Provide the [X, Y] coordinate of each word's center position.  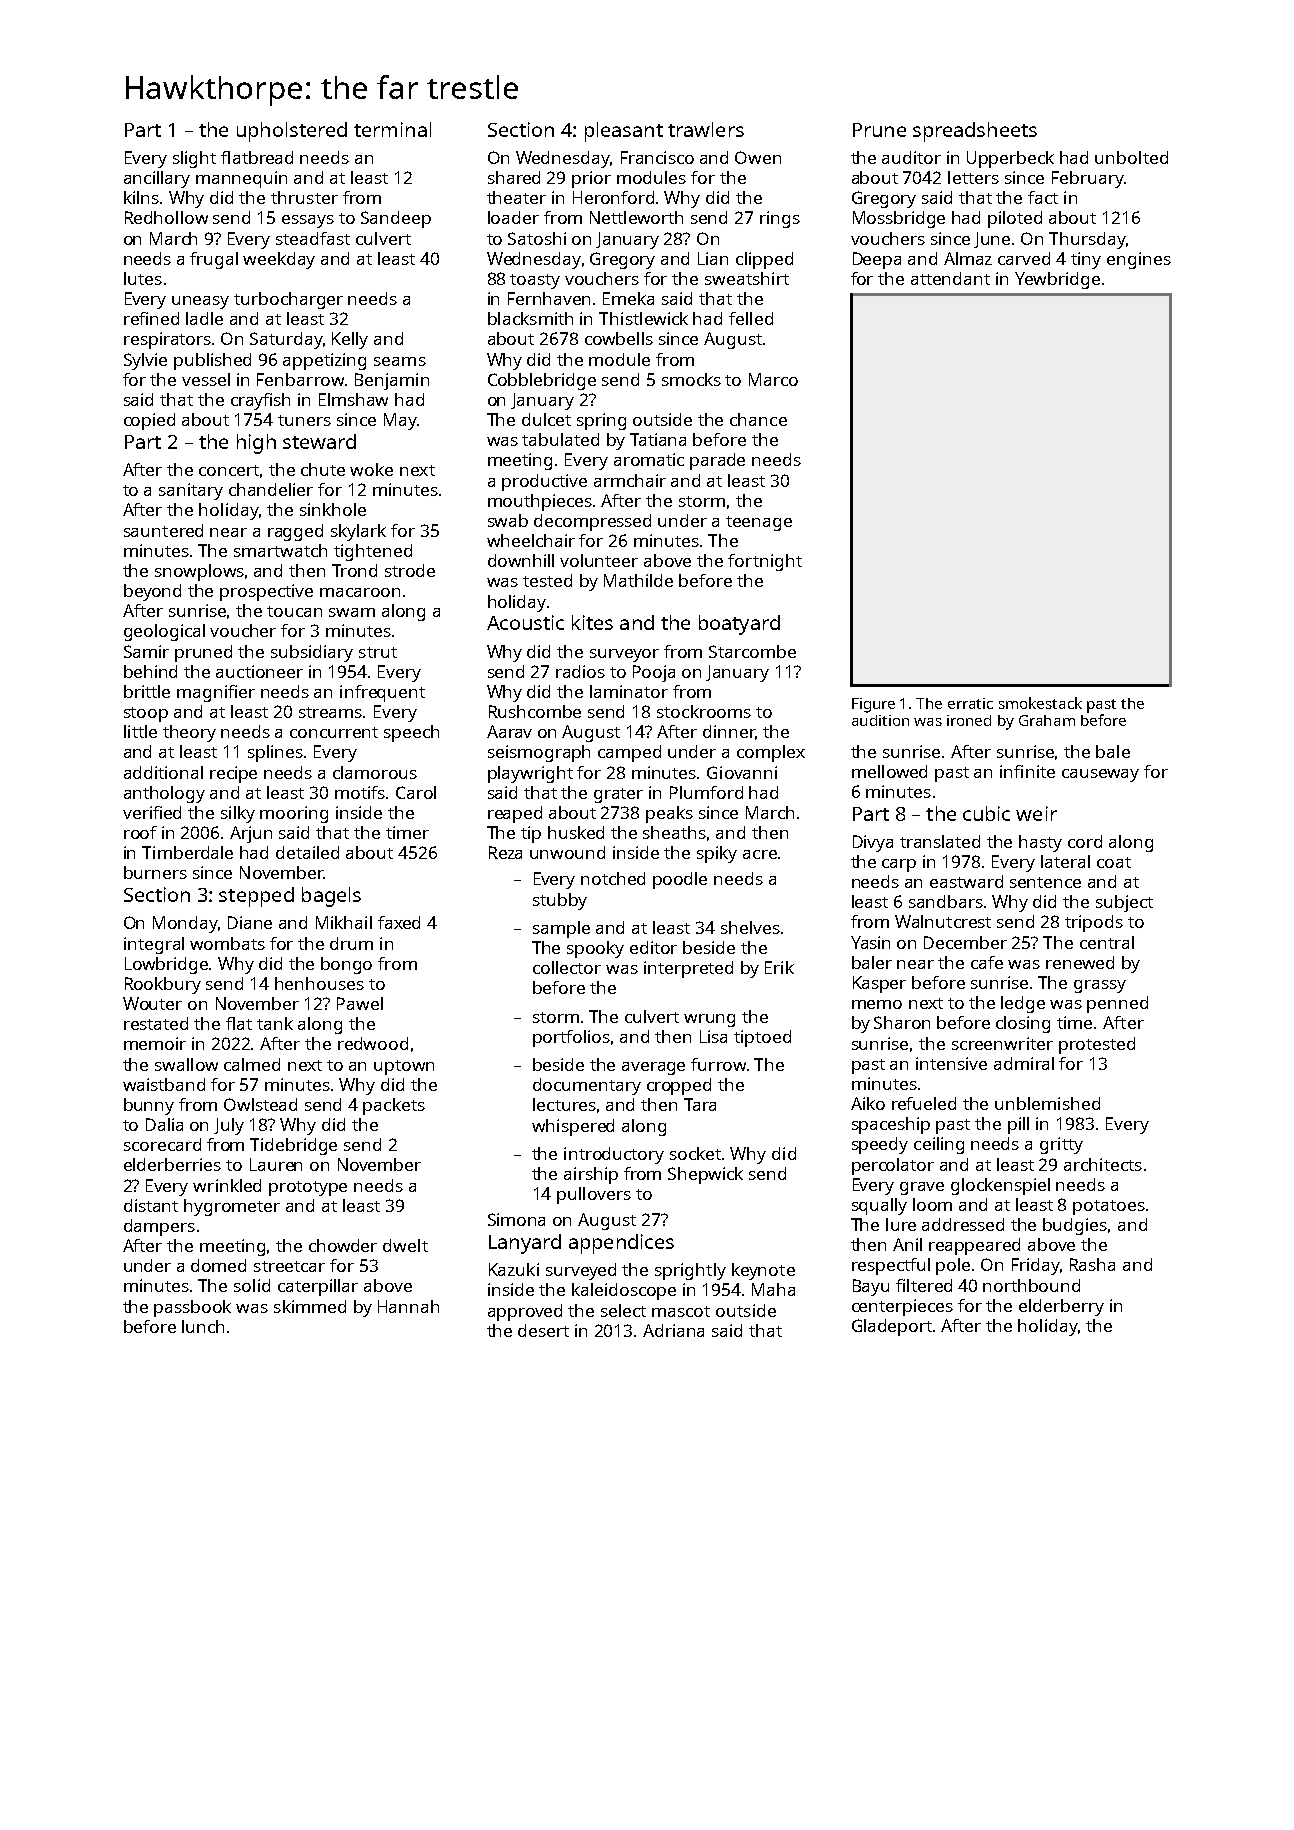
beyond [152, 592]
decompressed [592, 522]
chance [758, 419]
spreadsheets [975, 132]
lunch [203, 1326]
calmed [252, 1064]
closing [1023, 1024]
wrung [709, 1020]
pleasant [624, 132]
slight [194, 159]
